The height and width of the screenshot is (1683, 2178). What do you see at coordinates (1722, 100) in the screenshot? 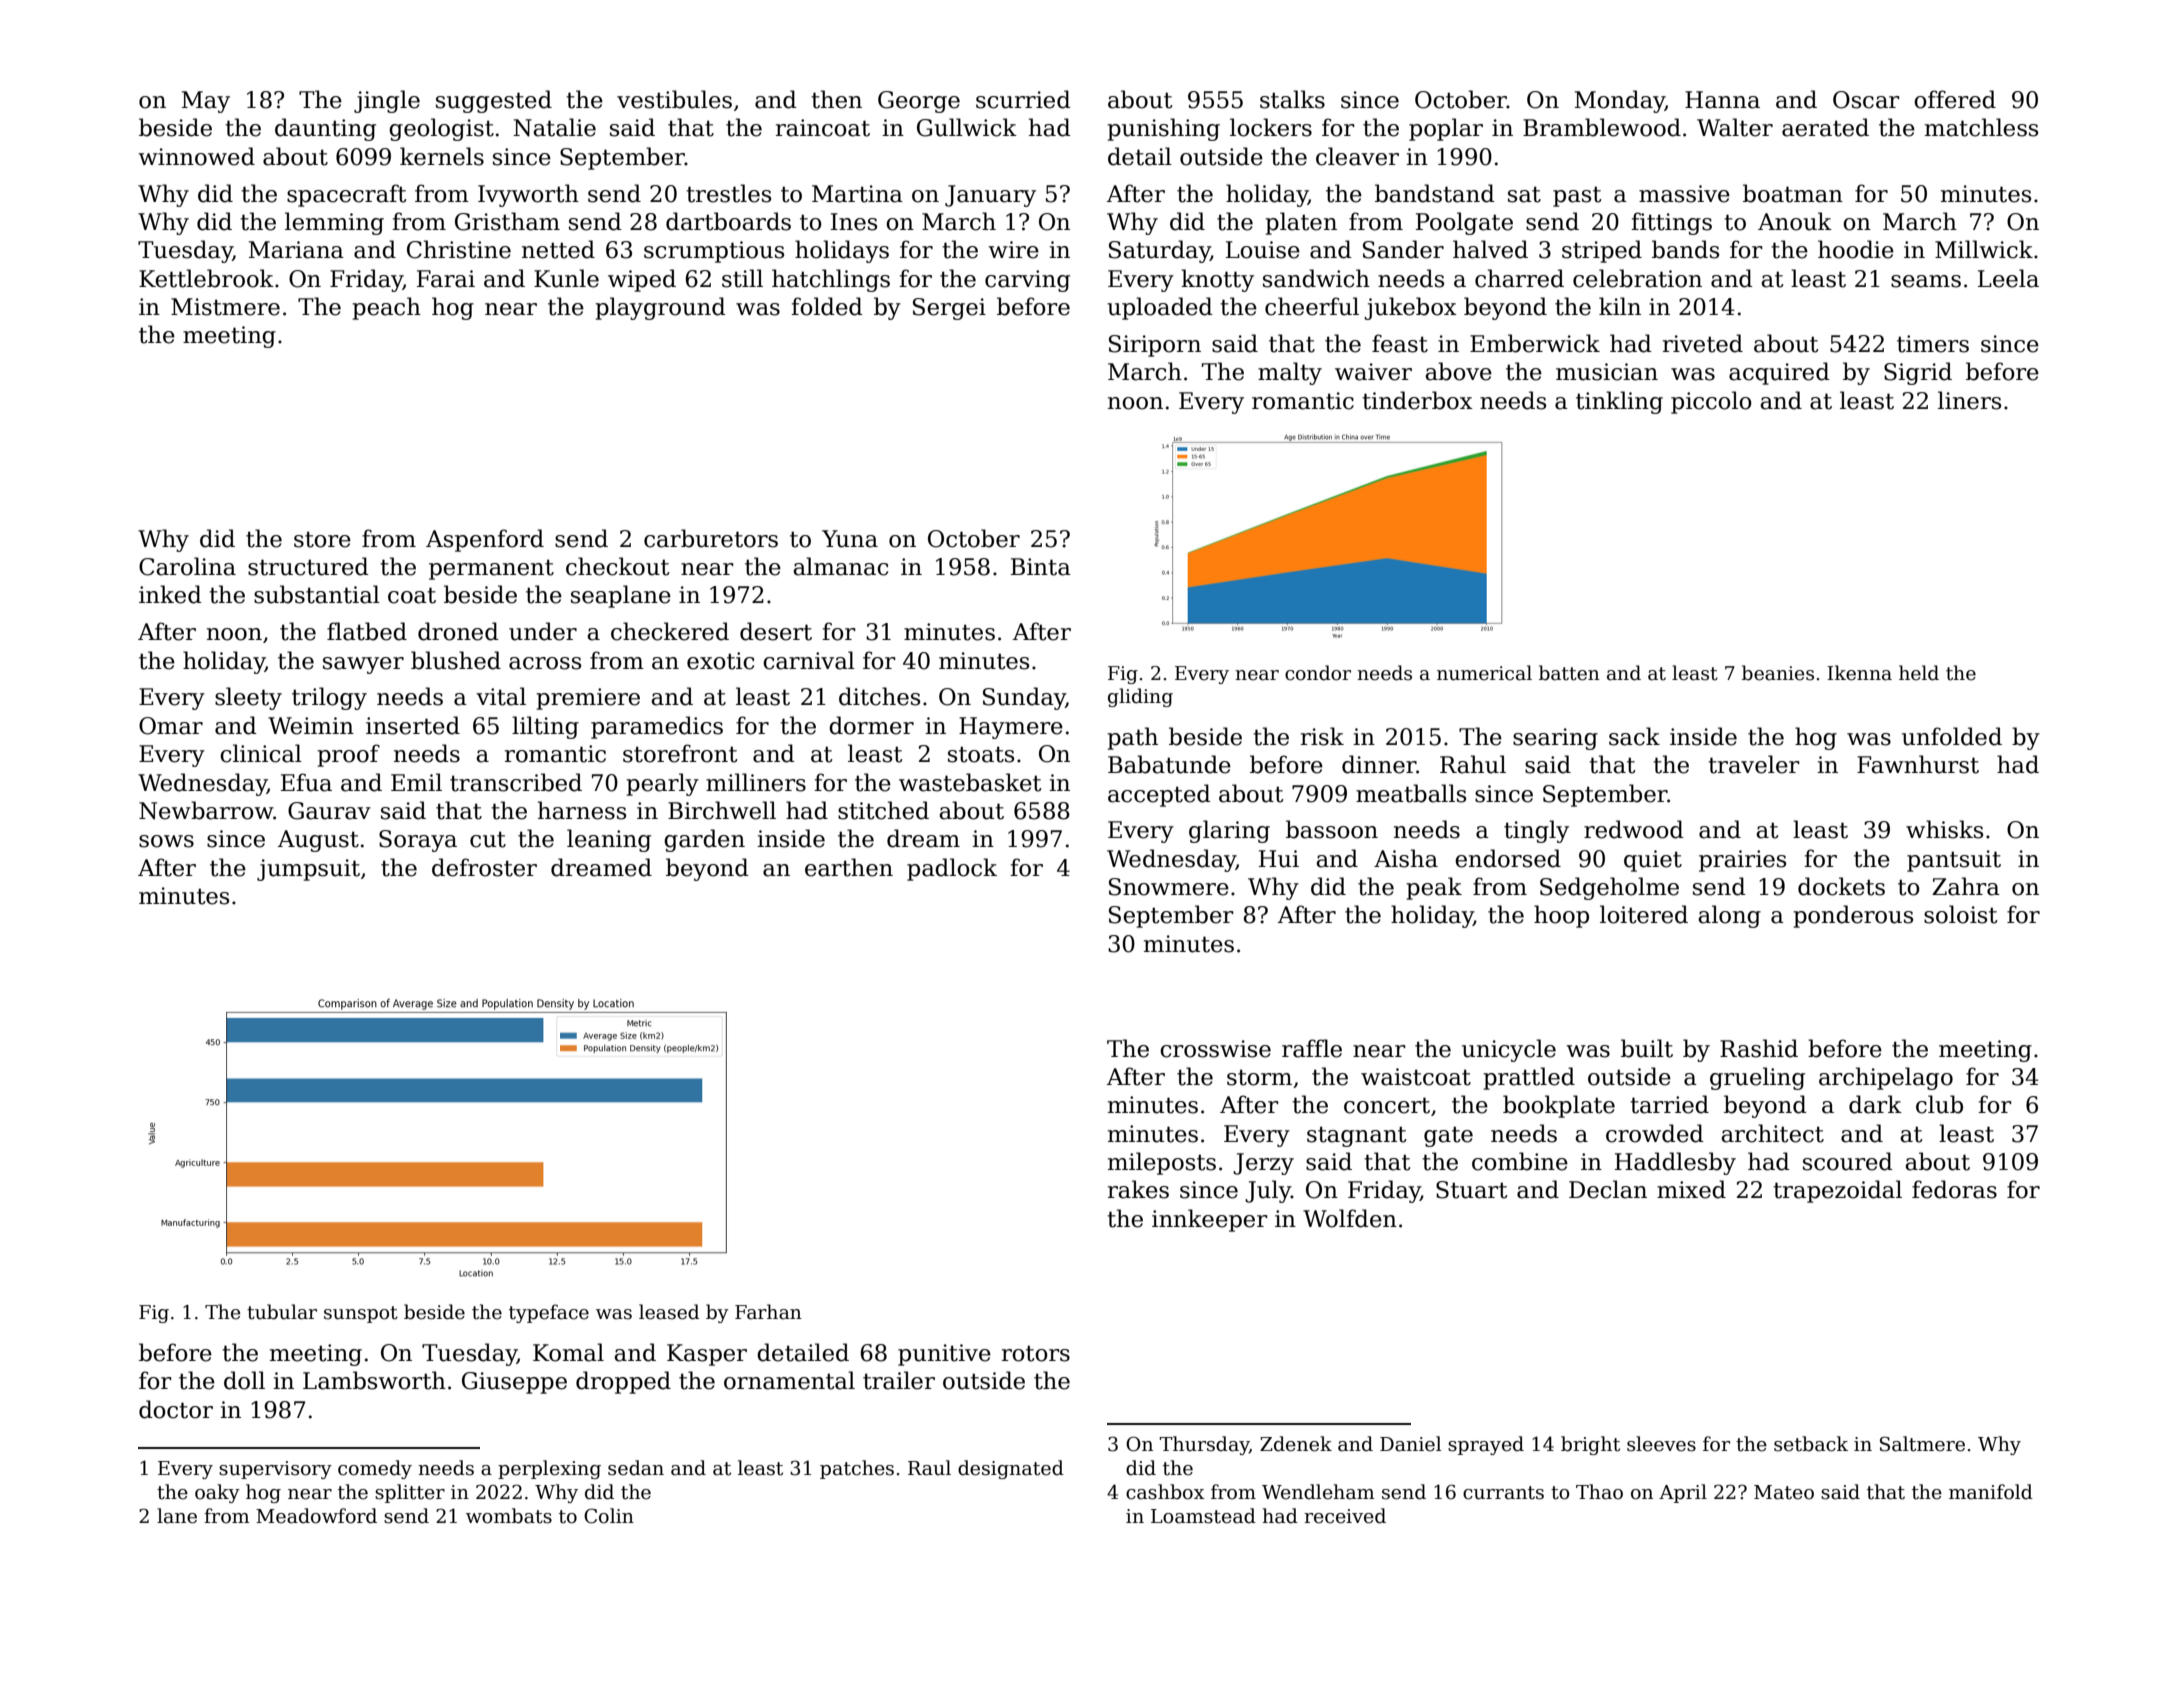
I see `Hanna` at bounding box center [1722, 100].
